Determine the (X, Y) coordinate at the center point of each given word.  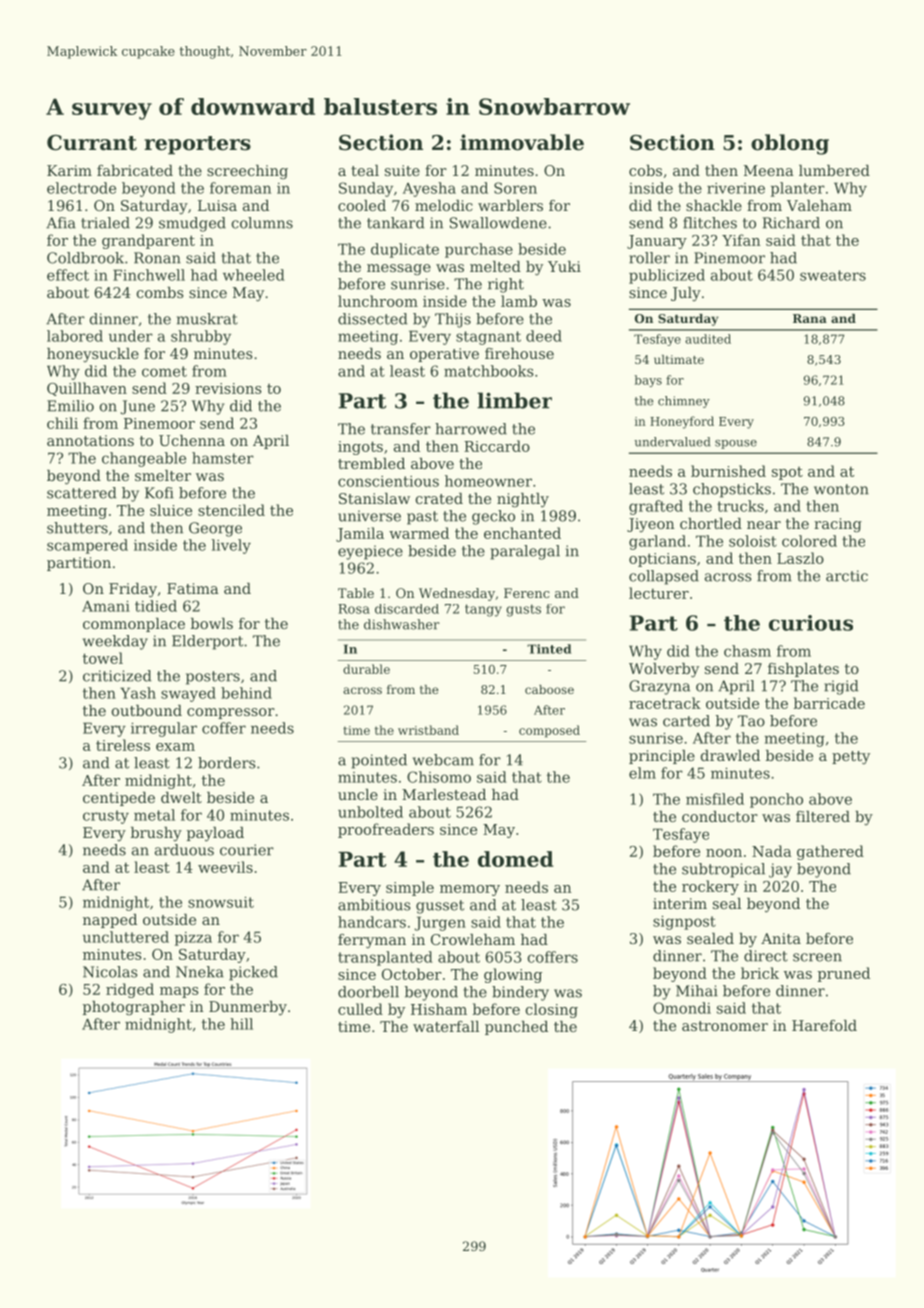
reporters (197, 145)
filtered (823, 816)
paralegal (525, 552)
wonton (841, 489)
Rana (810, 318)
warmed (419, 533)
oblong (790, 144)
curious (811, 623)
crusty (106, 817)
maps (179, 992)
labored (75, 336)
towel (103, 658)
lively (231, 546)
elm (642, 773)
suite (402, 170)
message (399, 269)
